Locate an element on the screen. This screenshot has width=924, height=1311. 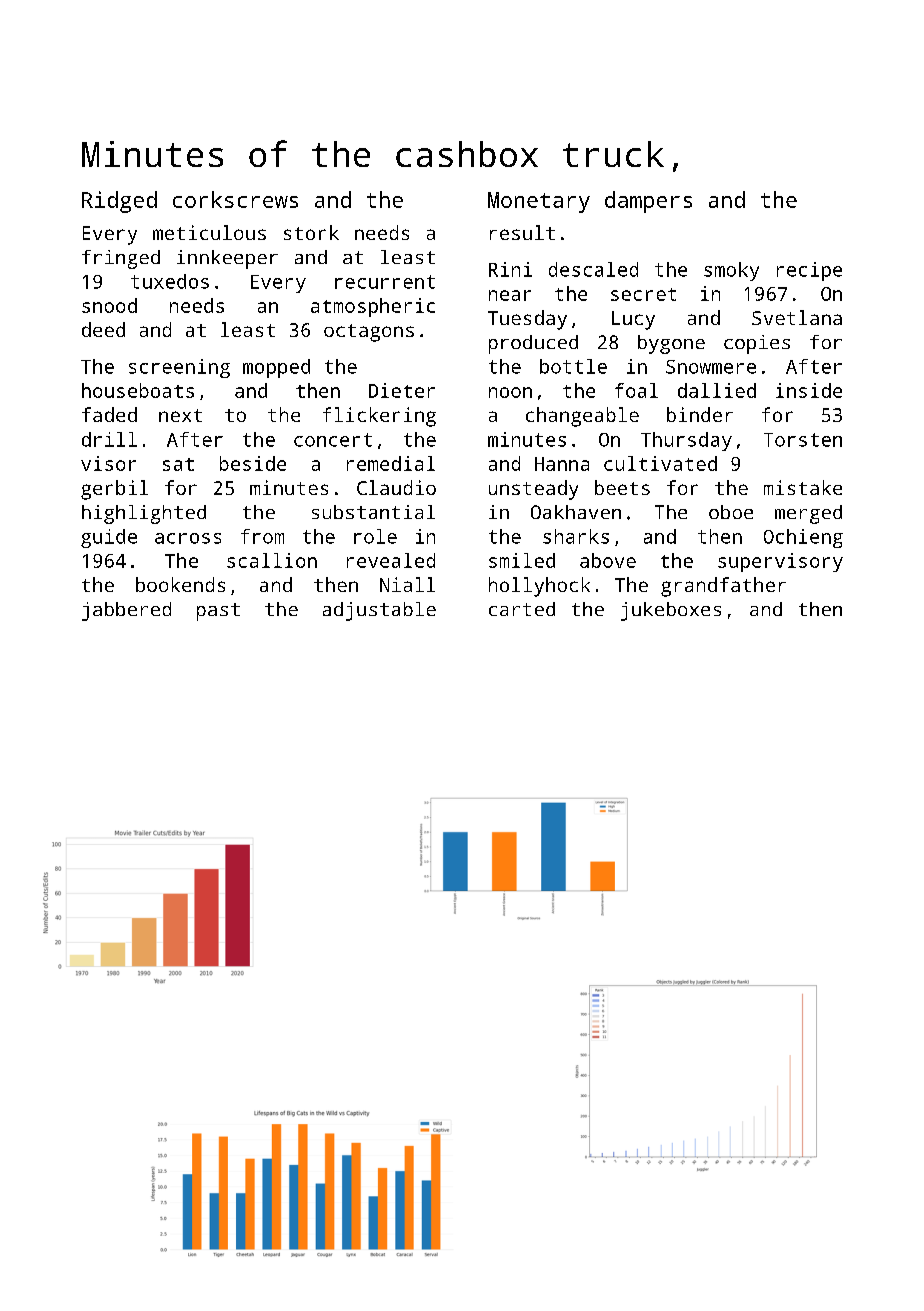
mistake is located at coordinates (803, 487).
